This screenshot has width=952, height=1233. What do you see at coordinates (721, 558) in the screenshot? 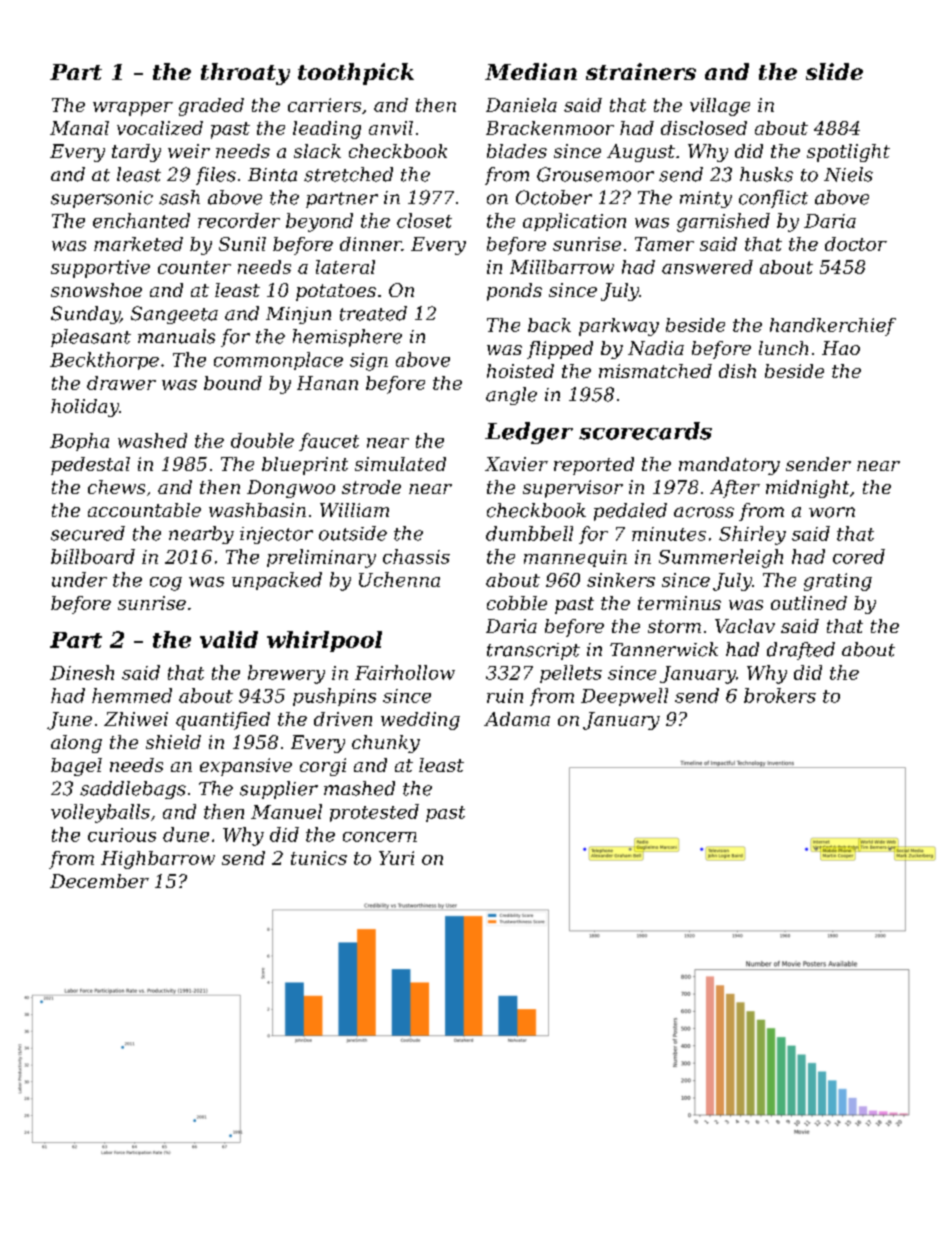
I see `Summerleigh` at bounding box center [721, 558].
